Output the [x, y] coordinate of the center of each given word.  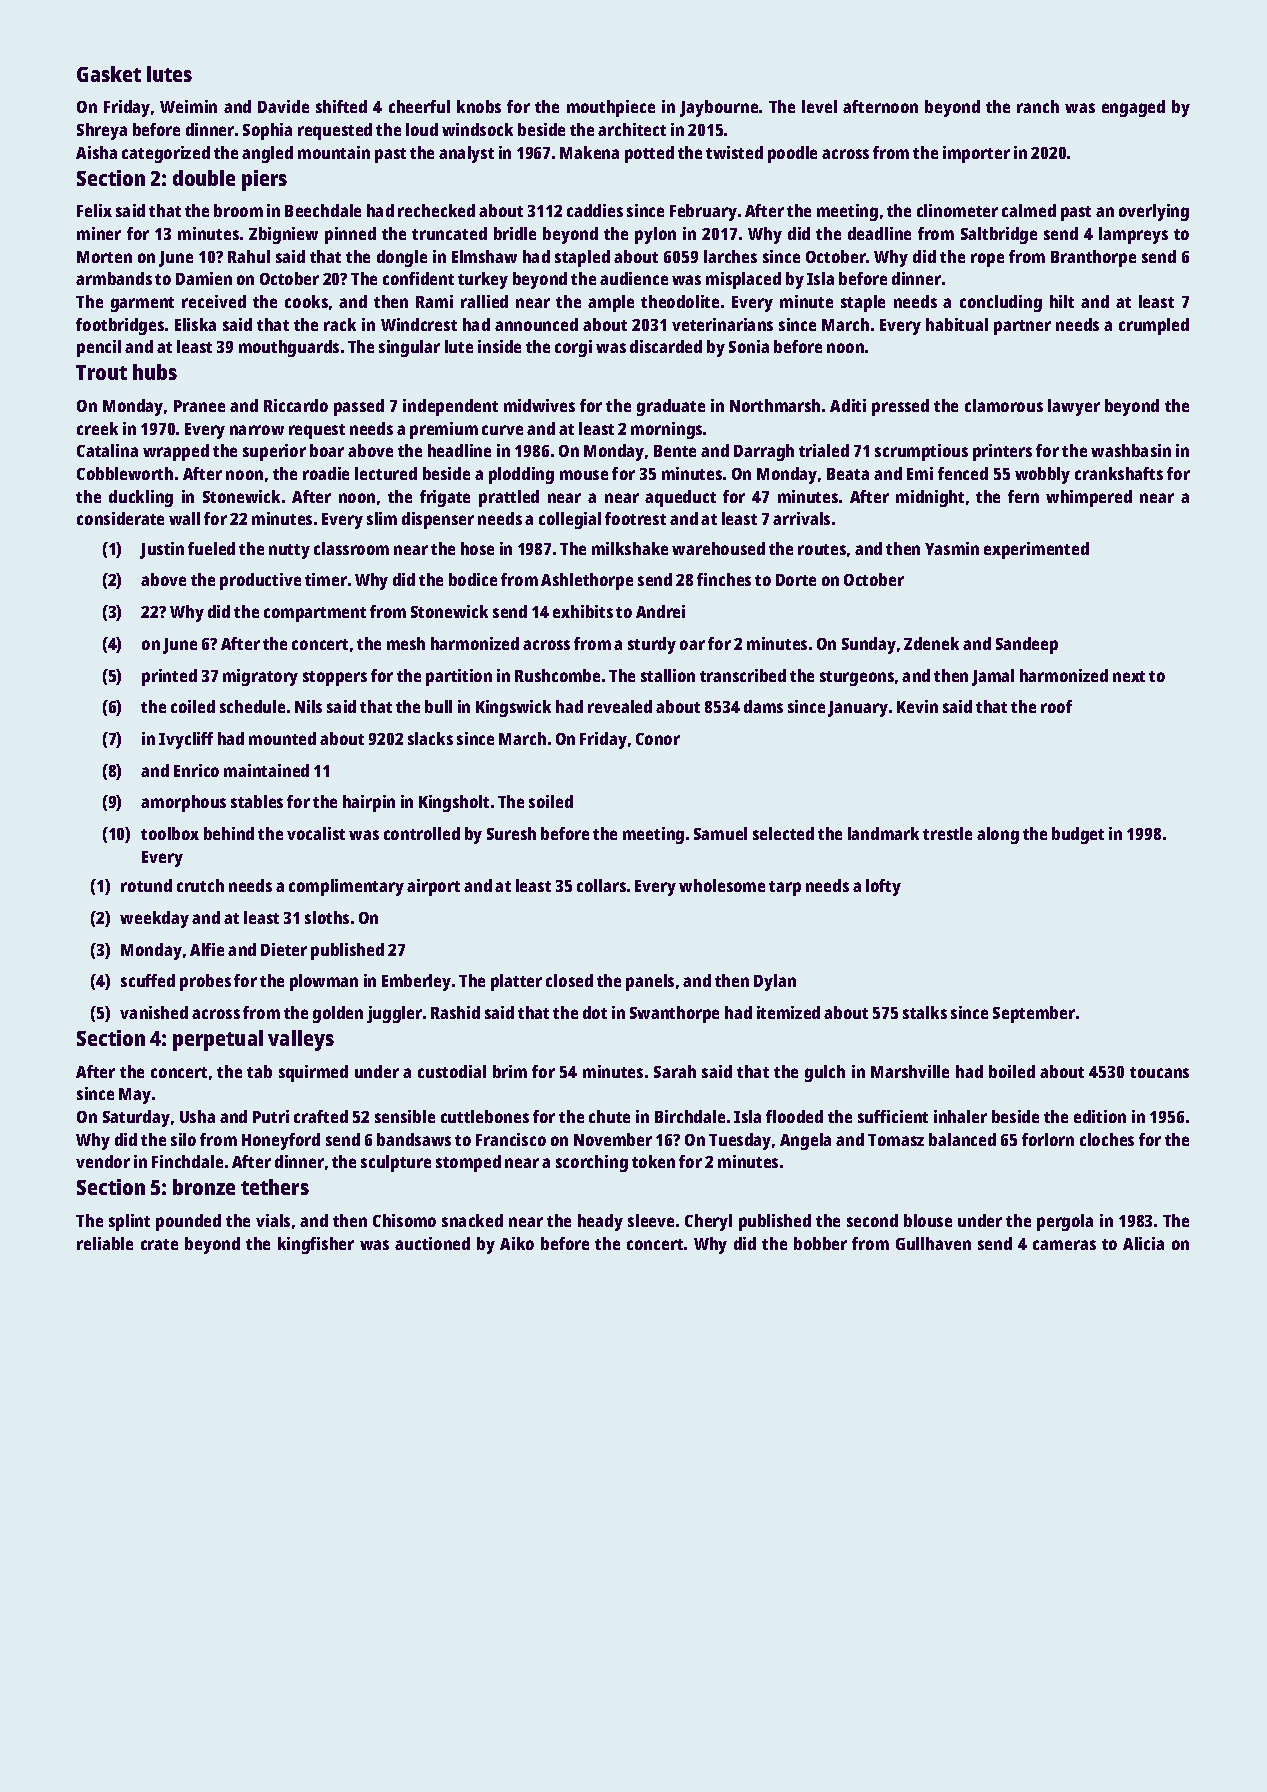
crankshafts [1119, 473]
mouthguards [289, 348]
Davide [283, 106]
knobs [479, 106]
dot [595, 1012]
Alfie [207, 949]
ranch [1038, 106]
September [1034, 1014]
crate [159, 1244]
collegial [570, 520]
